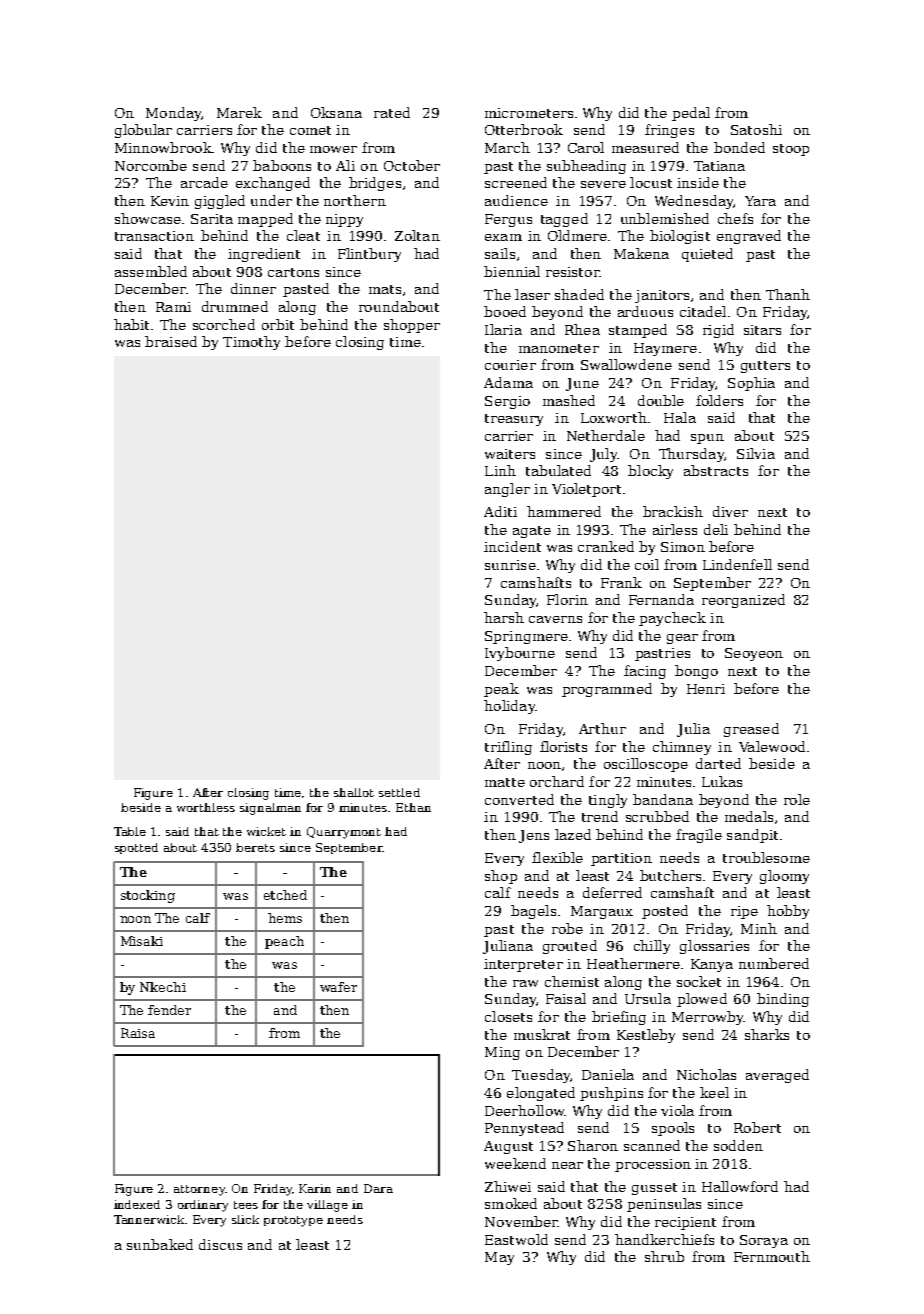 The image size is (924, 1314). Describe the element at coordinates (354, 792) in the image. I see `shallot` at that location.
